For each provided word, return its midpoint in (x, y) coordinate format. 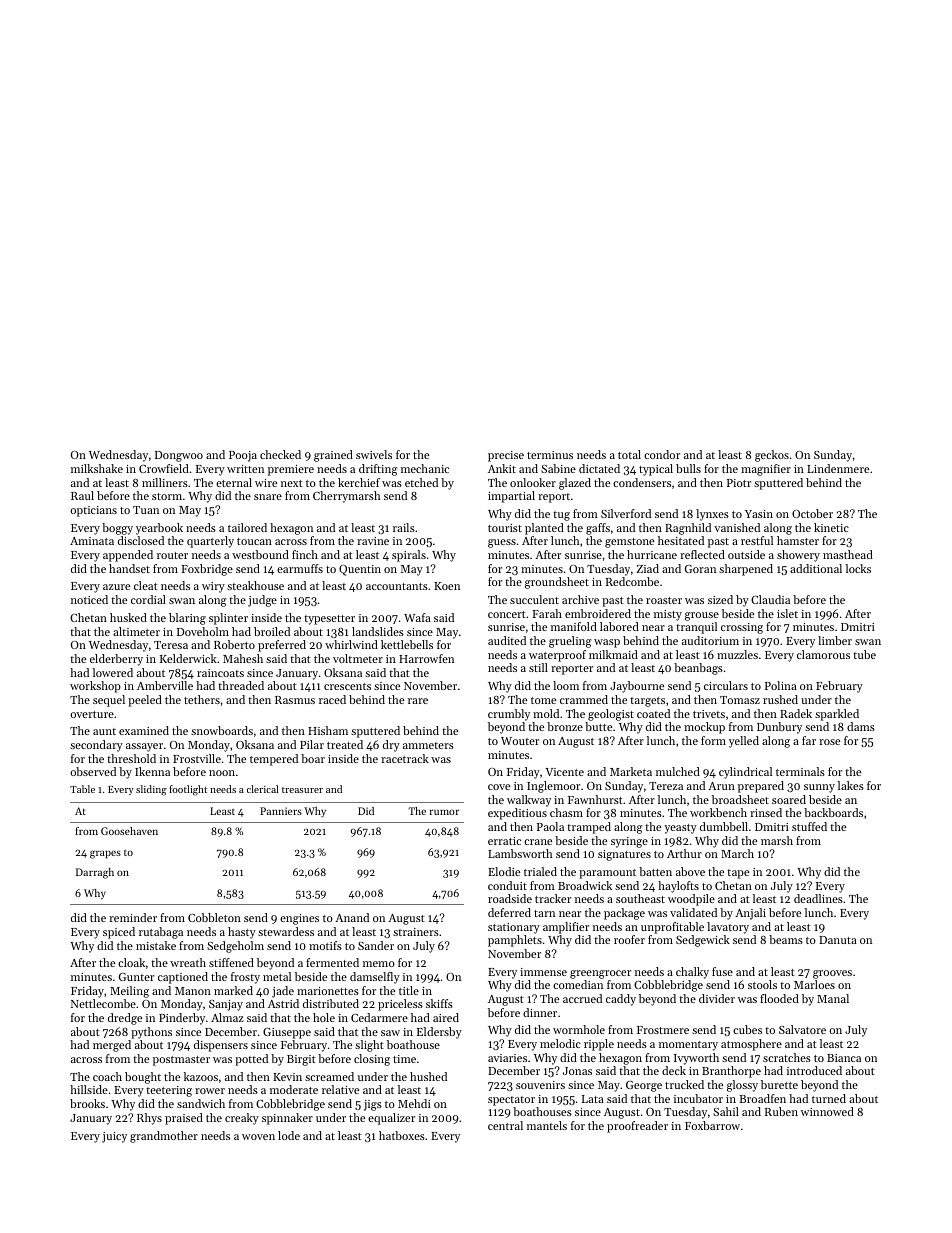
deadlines (818, 898)
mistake (156, 945)
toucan (254, 541)
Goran (700, 569)
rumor (444, 812)
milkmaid (613, 654)
